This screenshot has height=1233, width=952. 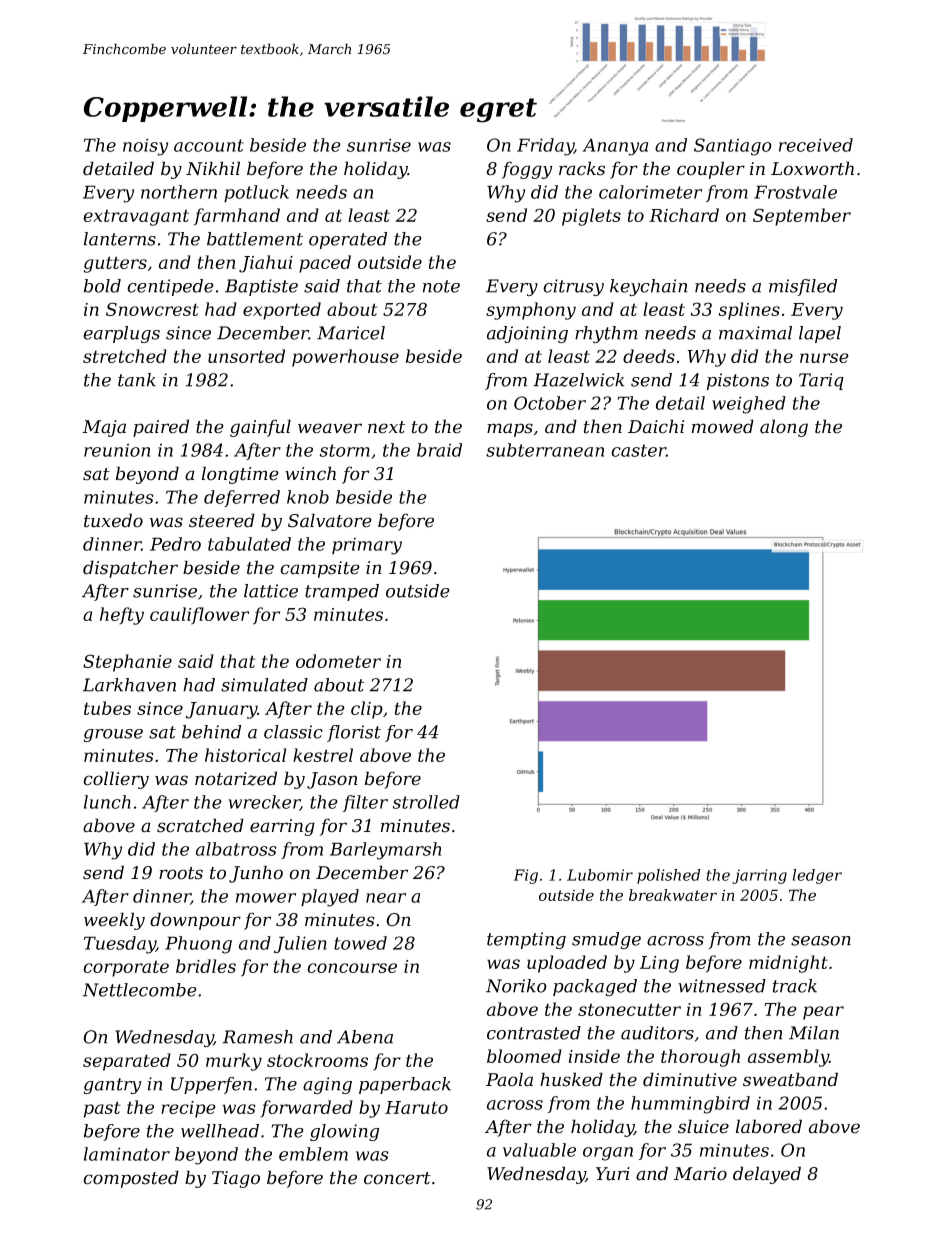 I want to click on polished, so click(x=669, y=876).
